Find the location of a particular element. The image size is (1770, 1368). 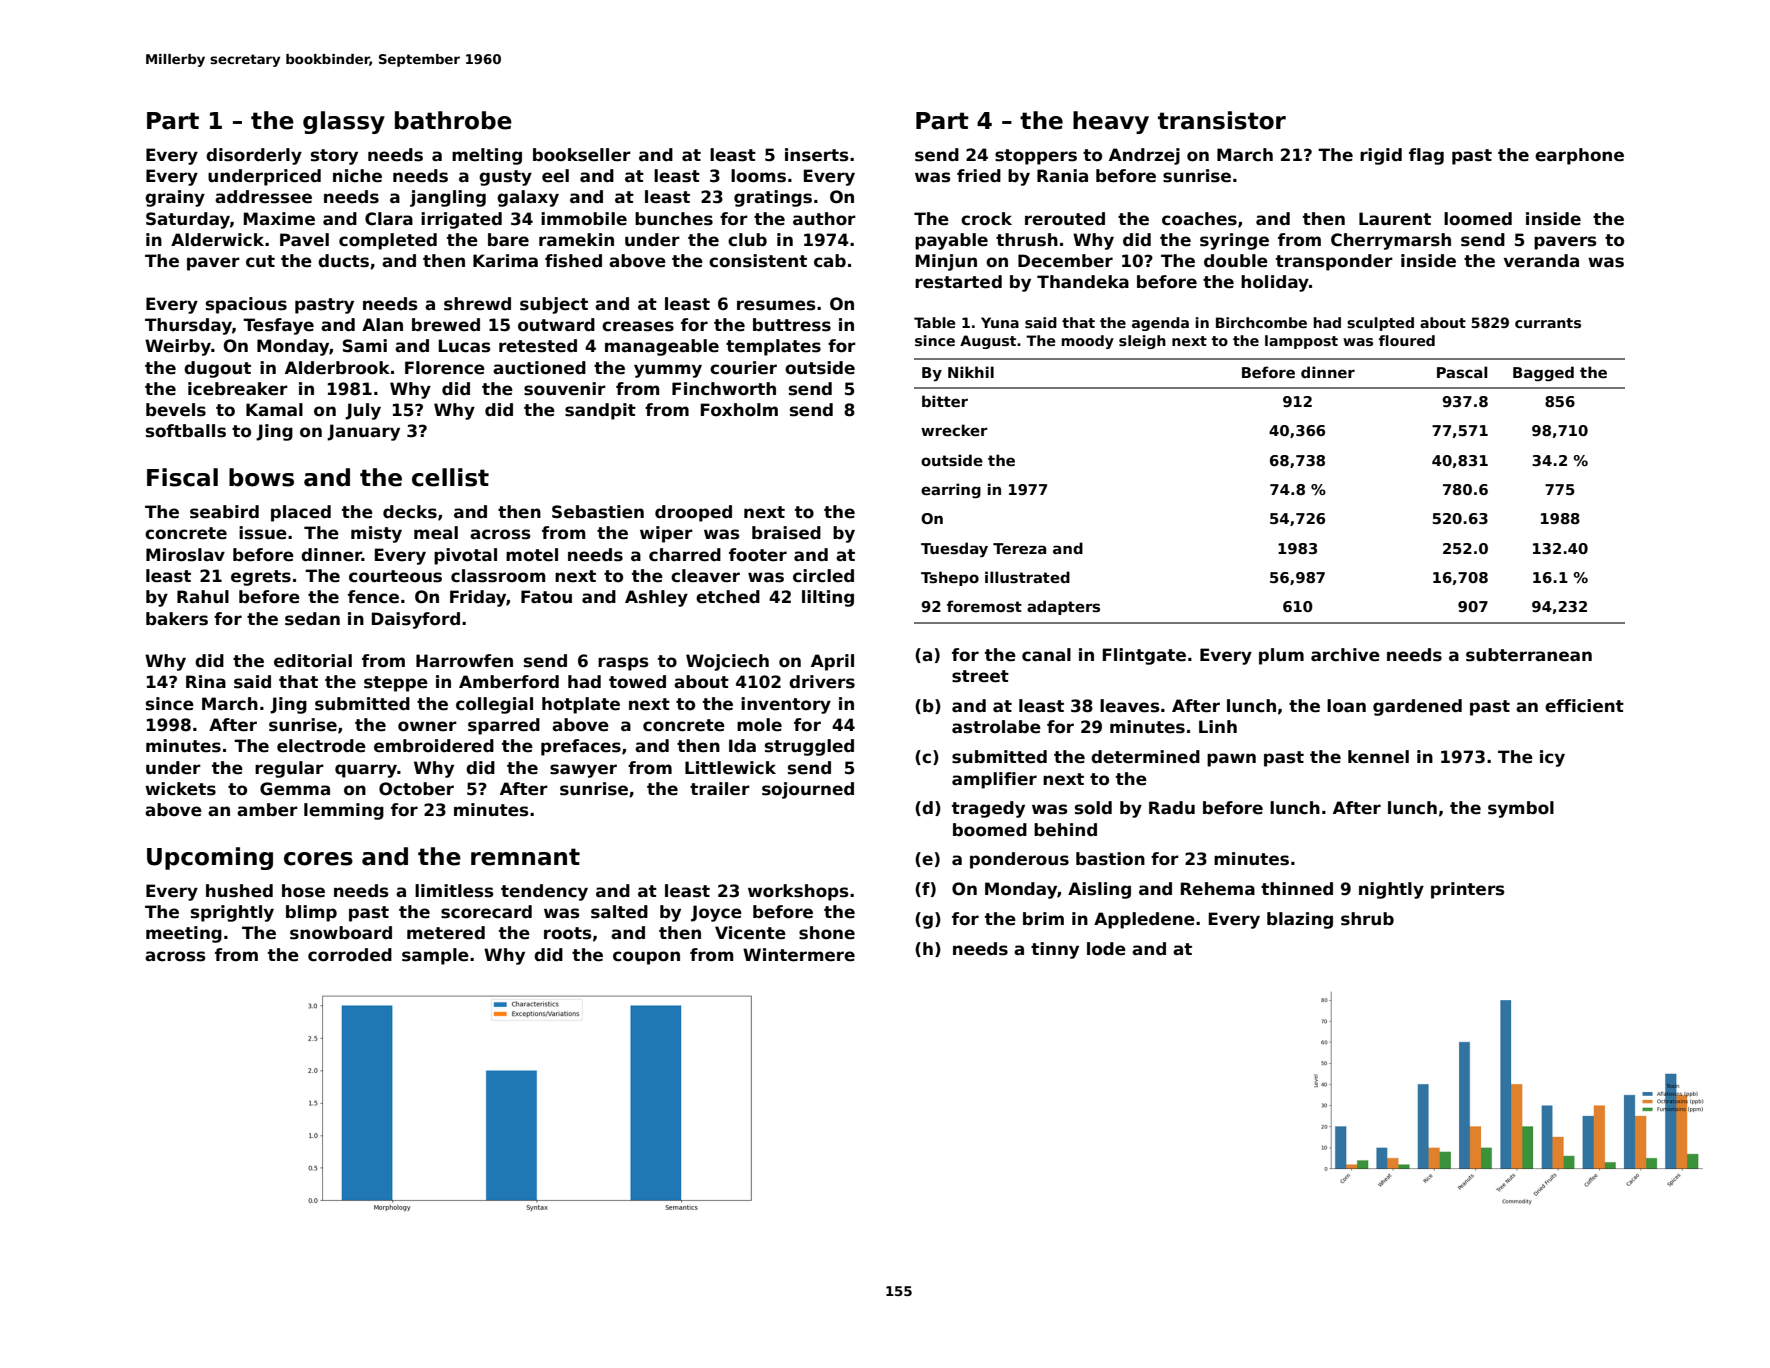

jangling is located at coordinates (448, 198).
